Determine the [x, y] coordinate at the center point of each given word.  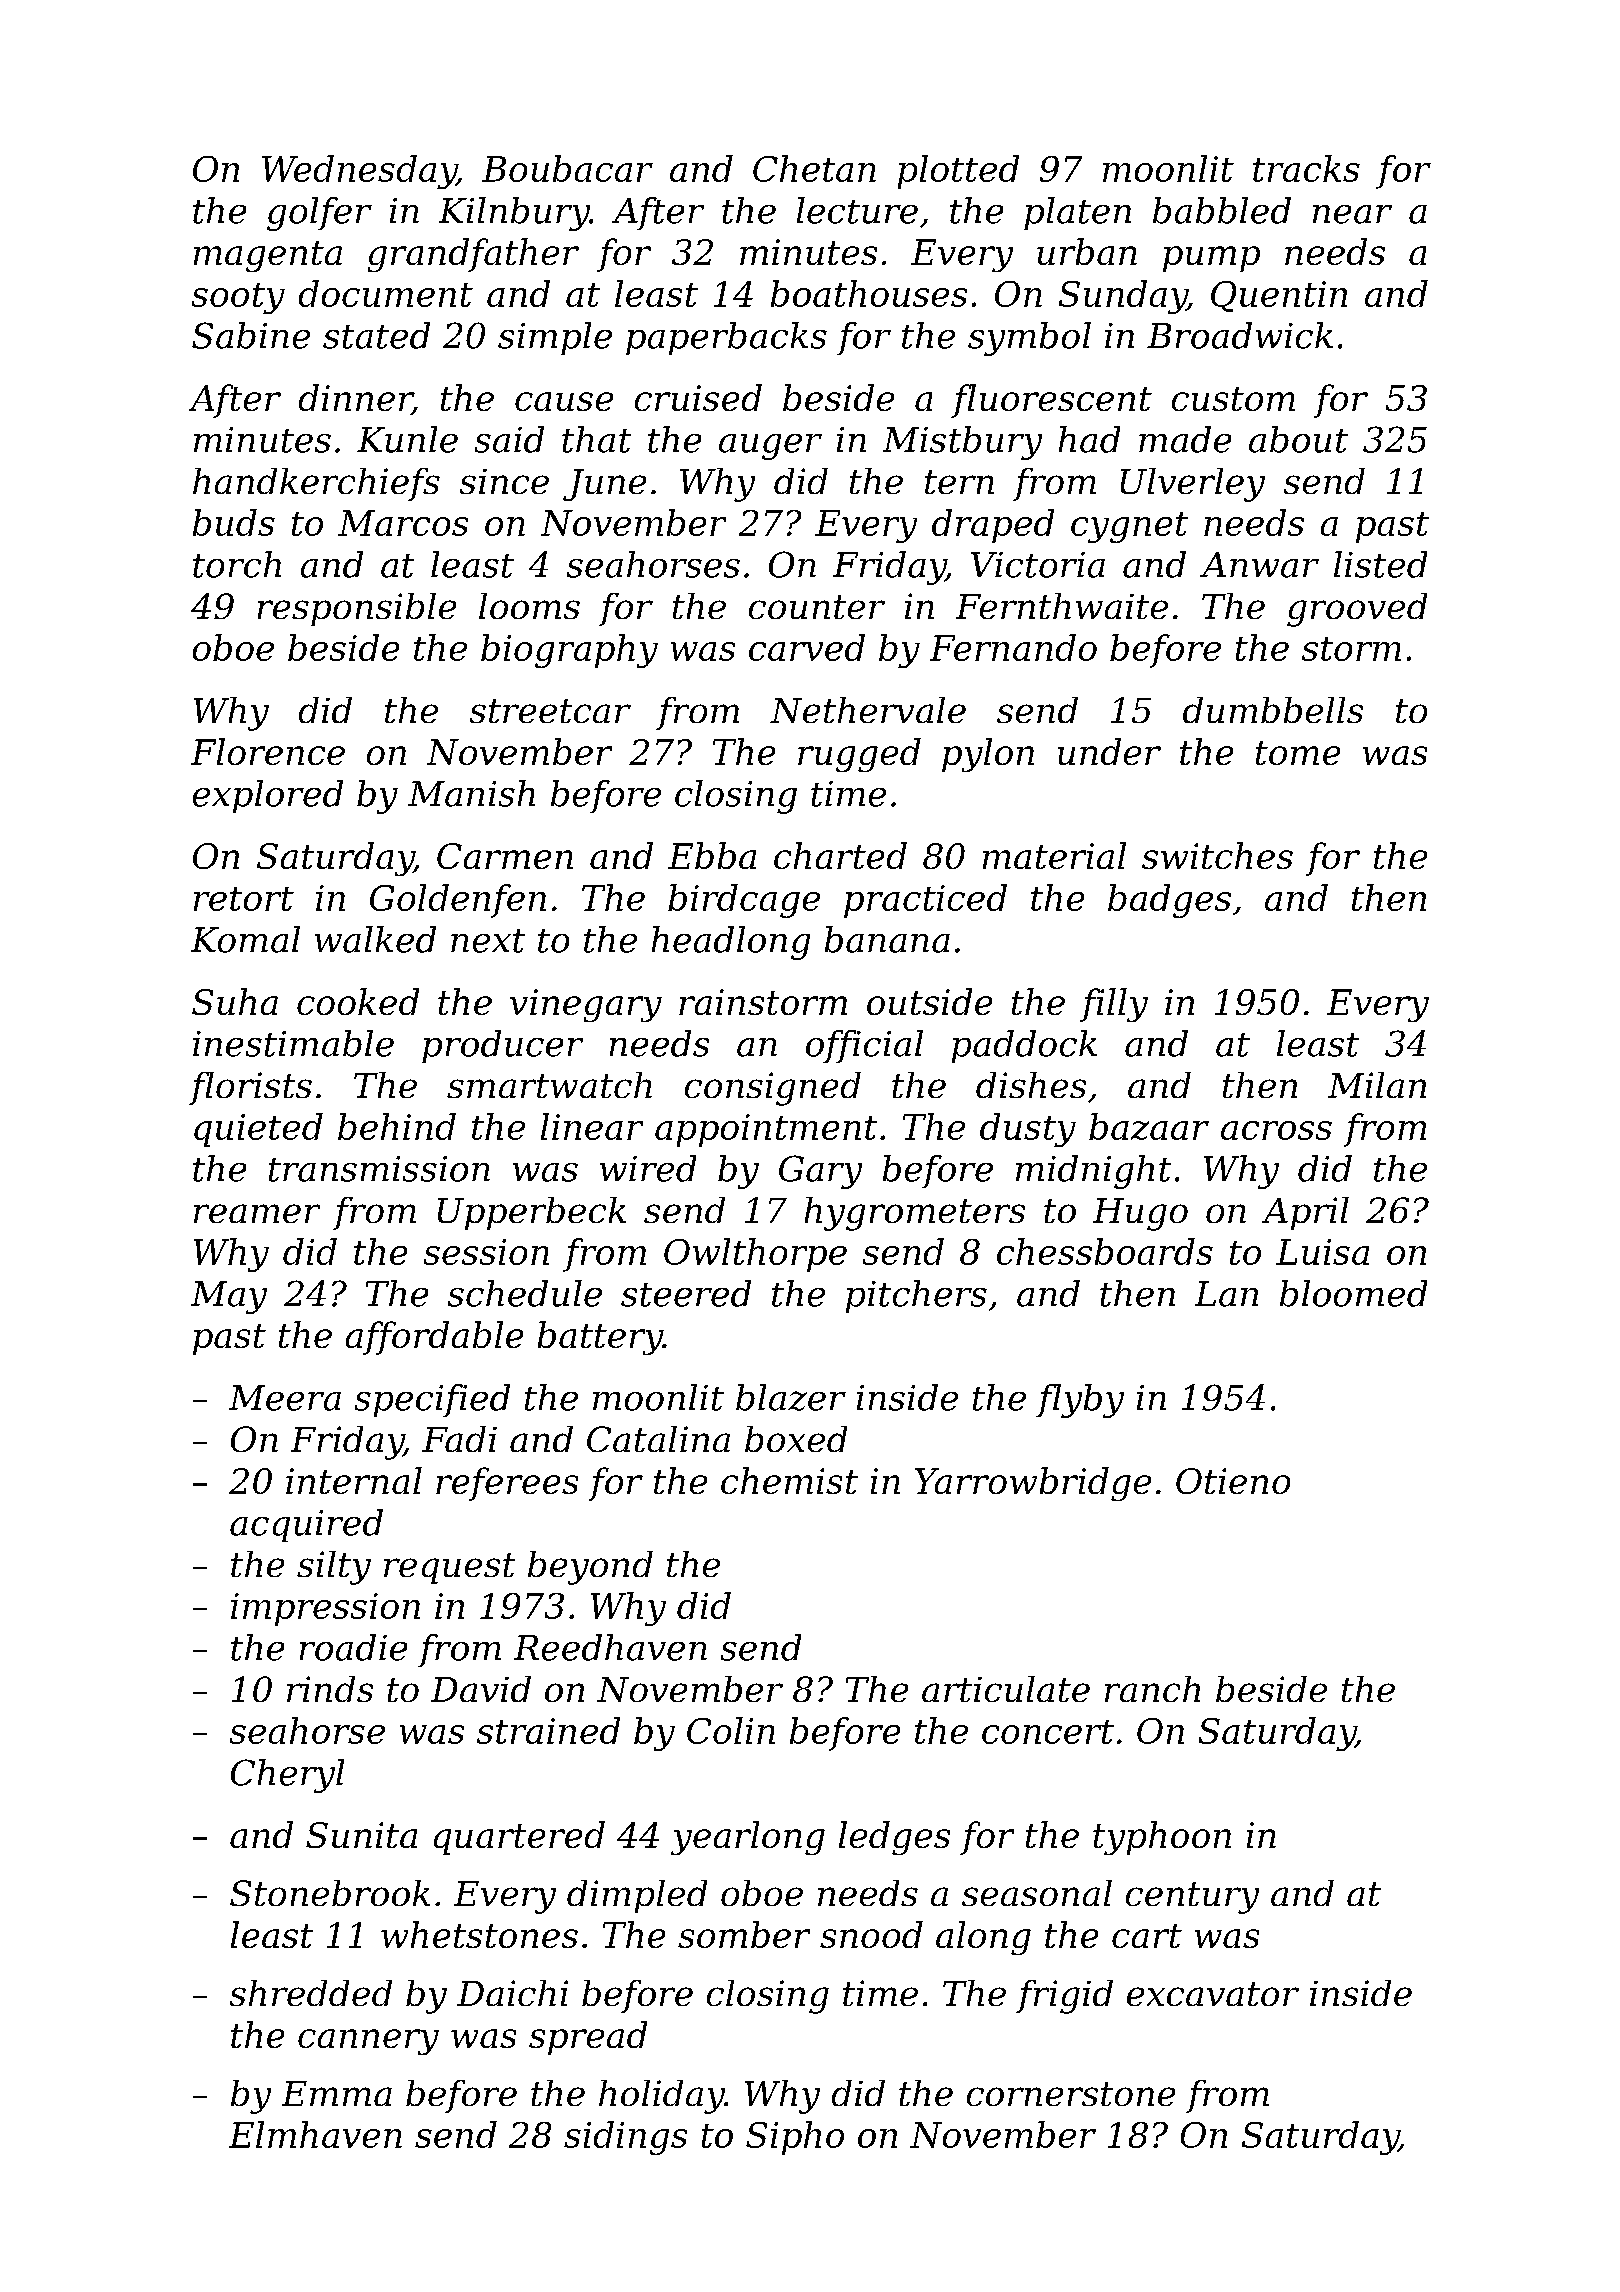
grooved [1357, 610]
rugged [859, 755]
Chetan [814, 168]
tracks [1306, 168]
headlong [731, 943]
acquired [306, 1525]
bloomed [1353, 1293]
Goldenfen [458, 901]
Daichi [512, 1993]
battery [600, 1338]
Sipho [795, 2138]
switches [1217, 855]
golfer [319, 214]
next [488, 941]
